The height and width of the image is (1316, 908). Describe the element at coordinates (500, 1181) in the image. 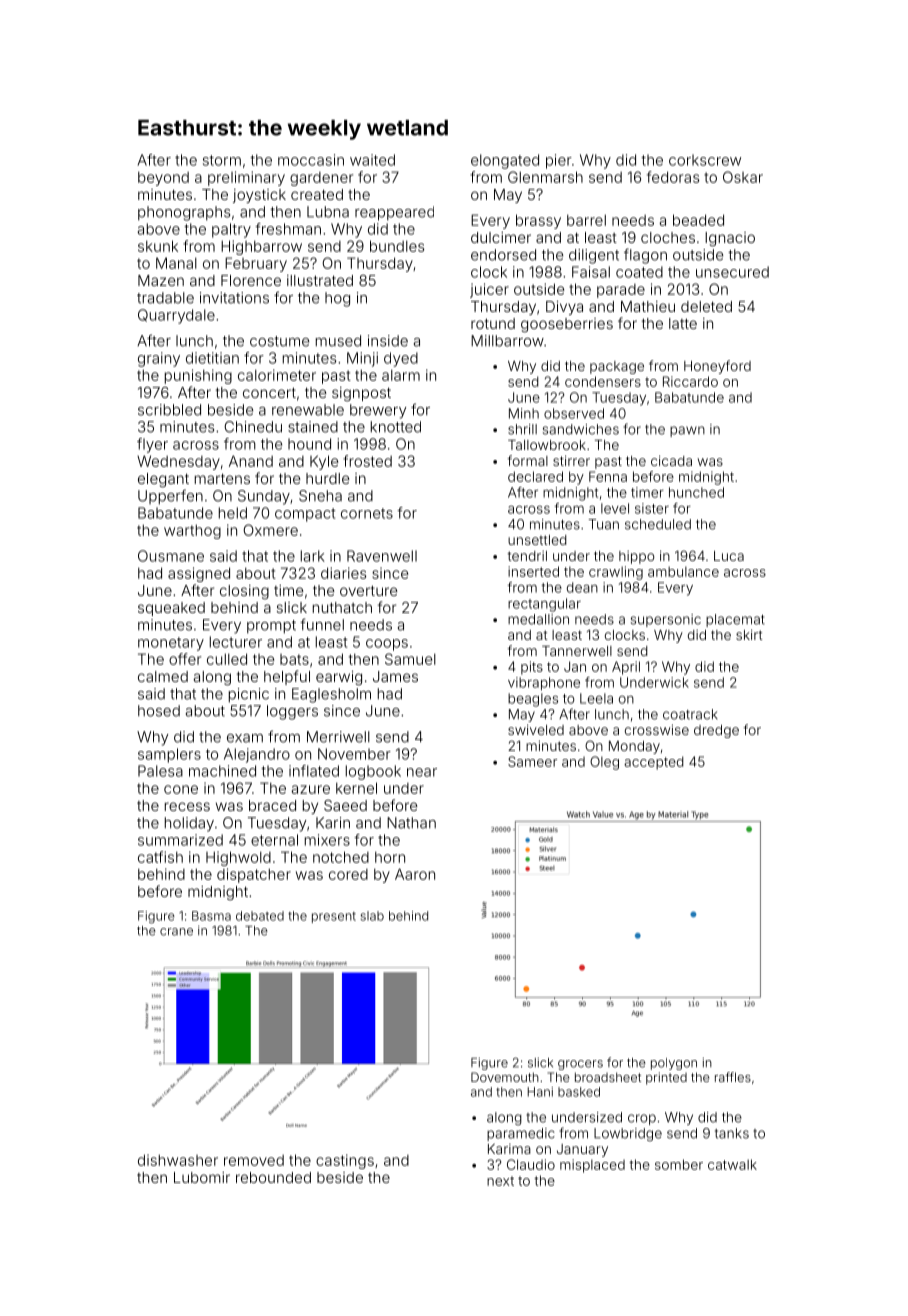

I see `next` at that location.
